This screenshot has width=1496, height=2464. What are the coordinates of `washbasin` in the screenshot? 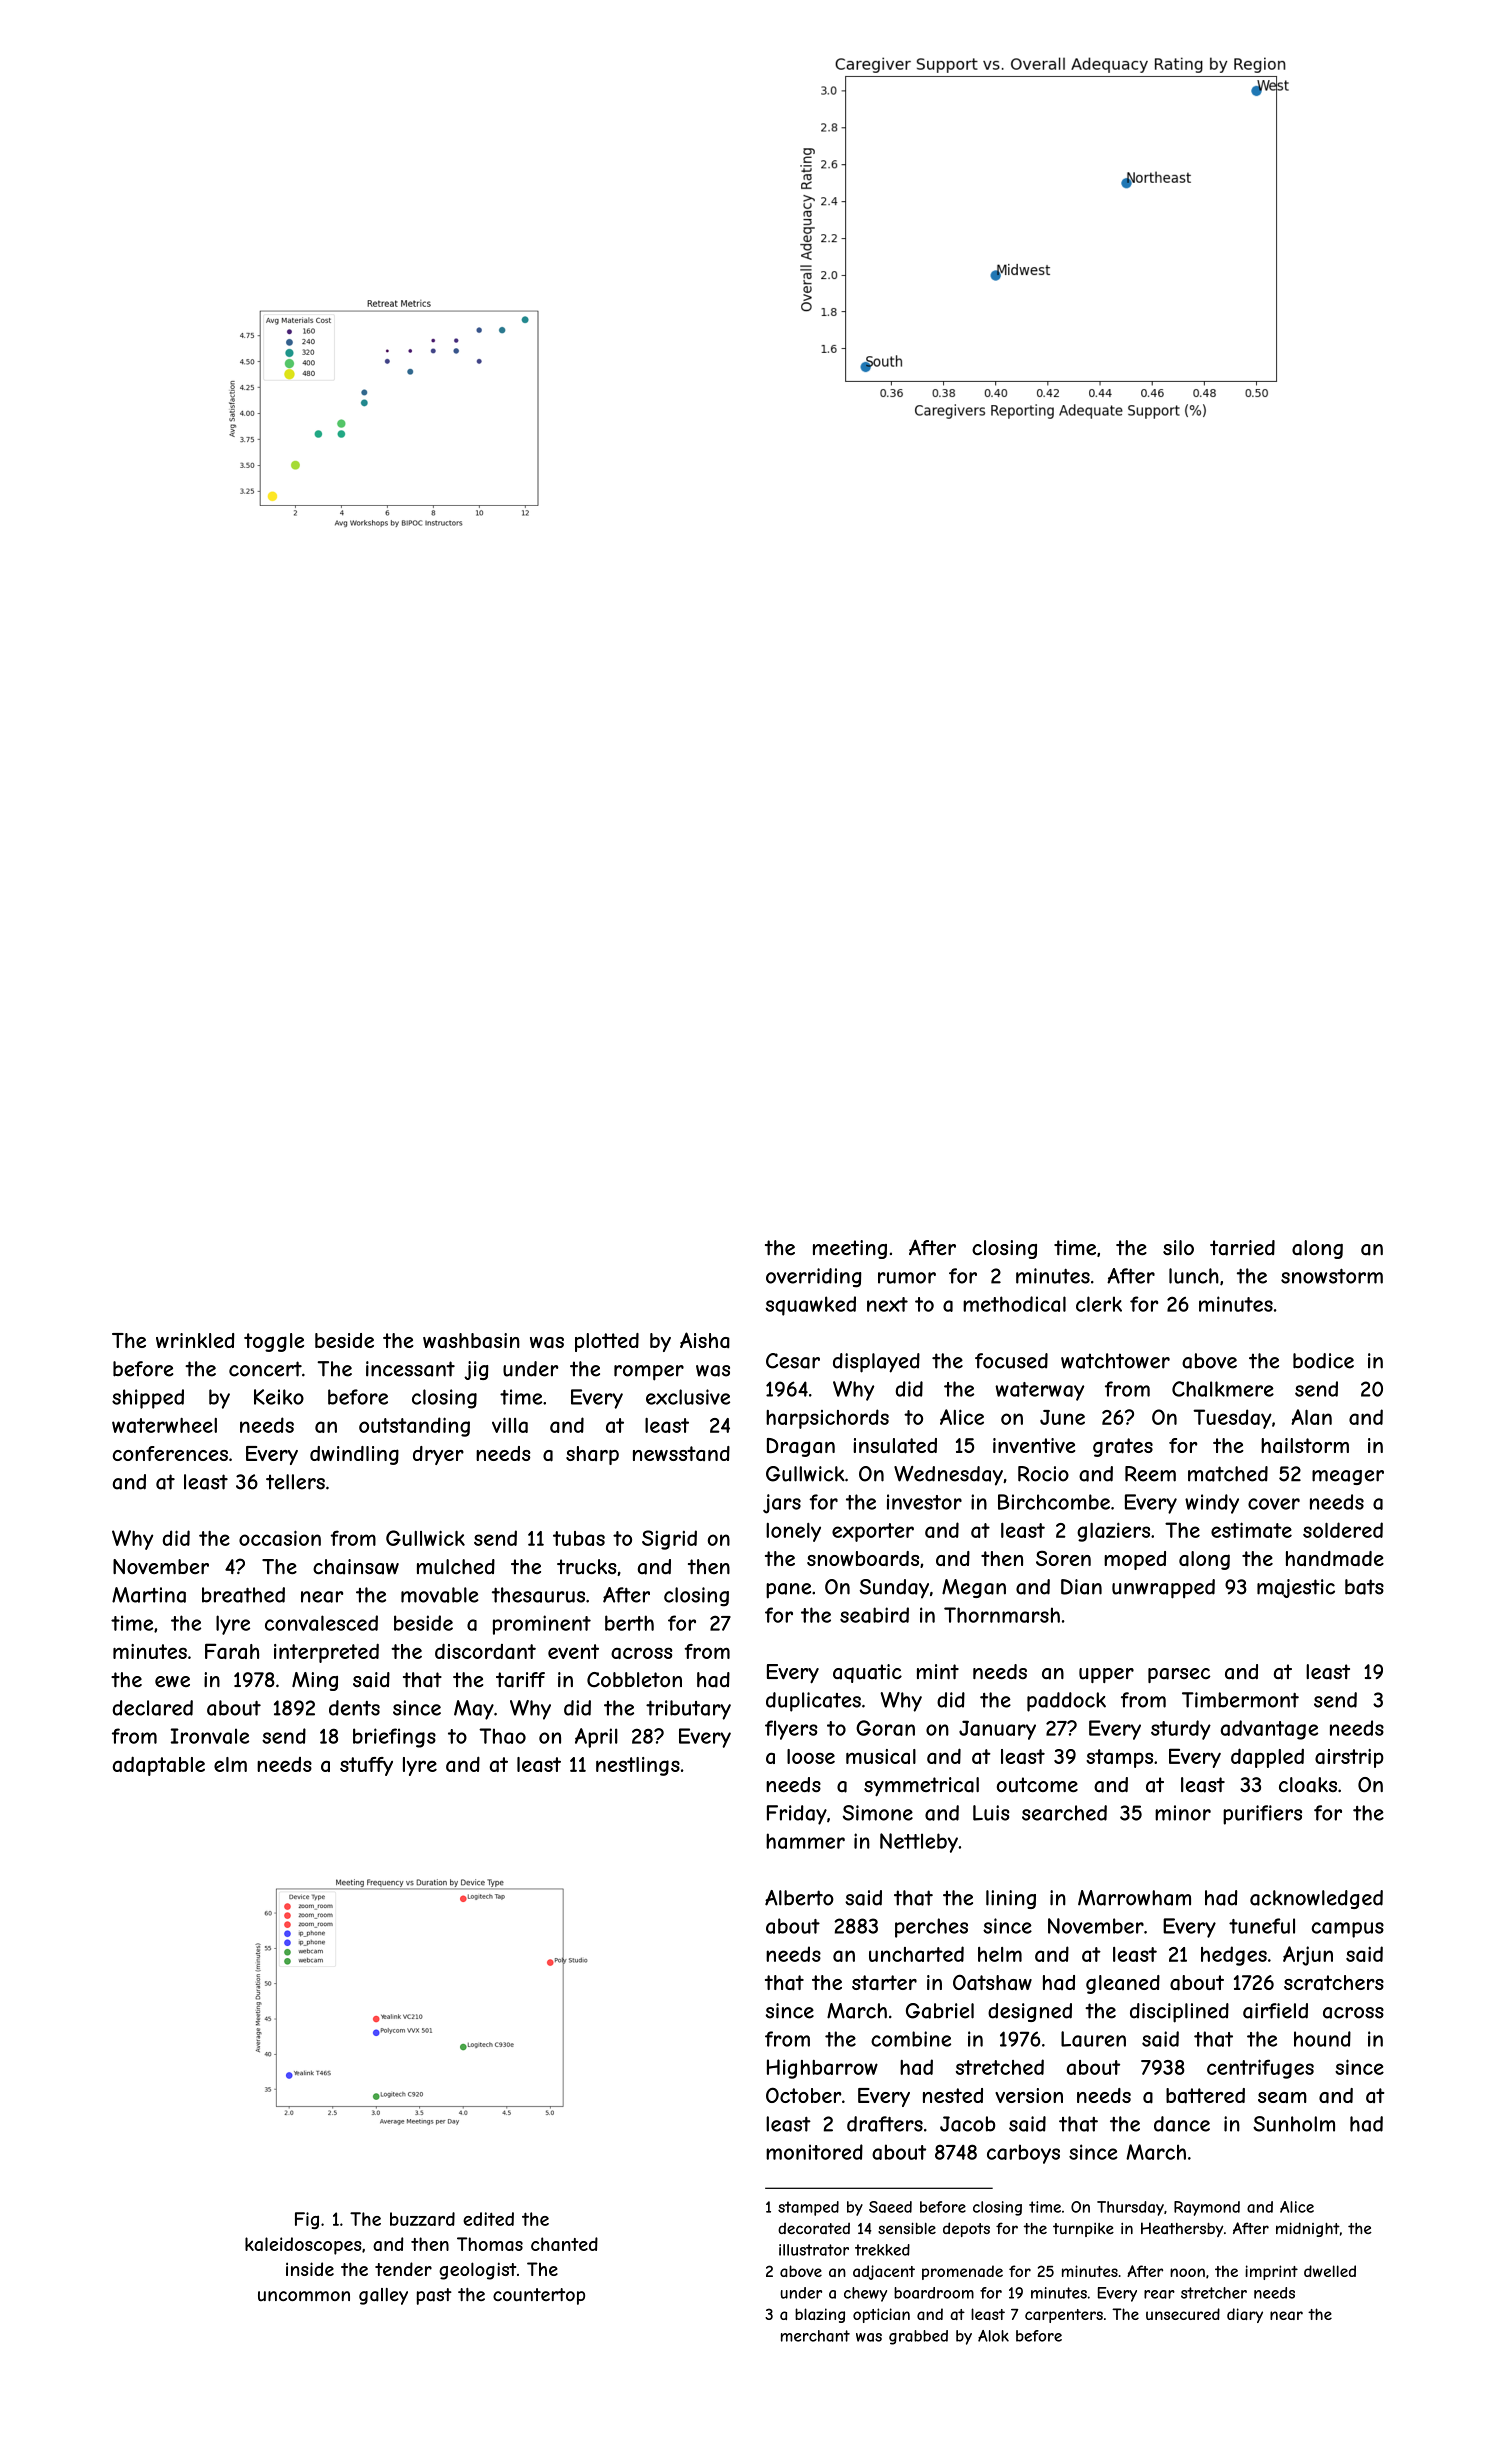 It's located at (471, 1341).
